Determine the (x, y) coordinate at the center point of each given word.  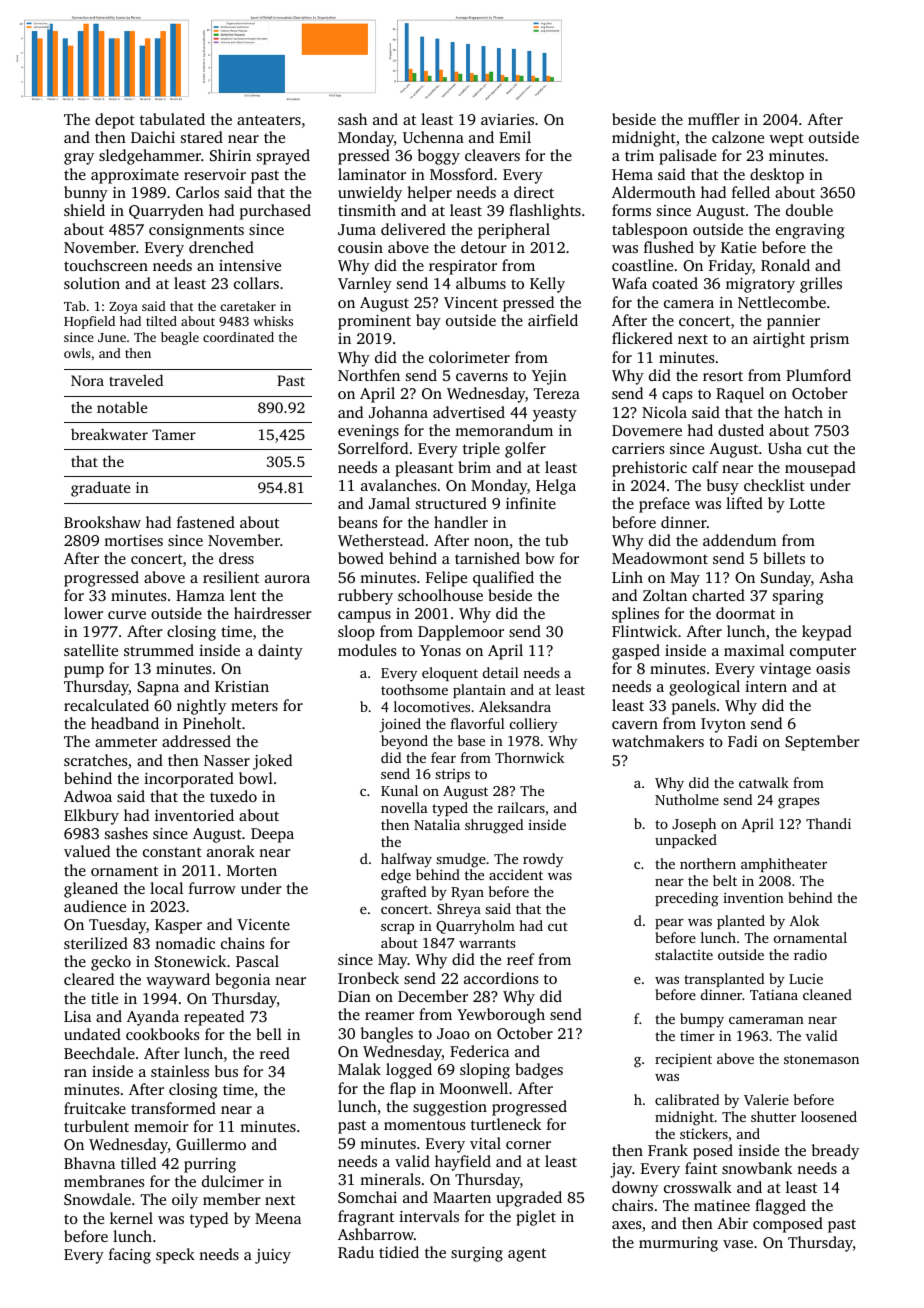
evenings (368, 432)
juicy (273, 1256)
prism (829, 340)
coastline (642, 265)
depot (115, 121)
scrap (397, 929)
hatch (803, 412)
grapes (798, 803)
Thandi (828, 823)
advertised (469, 412)
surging (477, 1254)
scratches (95, 760)
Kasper (178, 926)
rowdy (543, 860)
